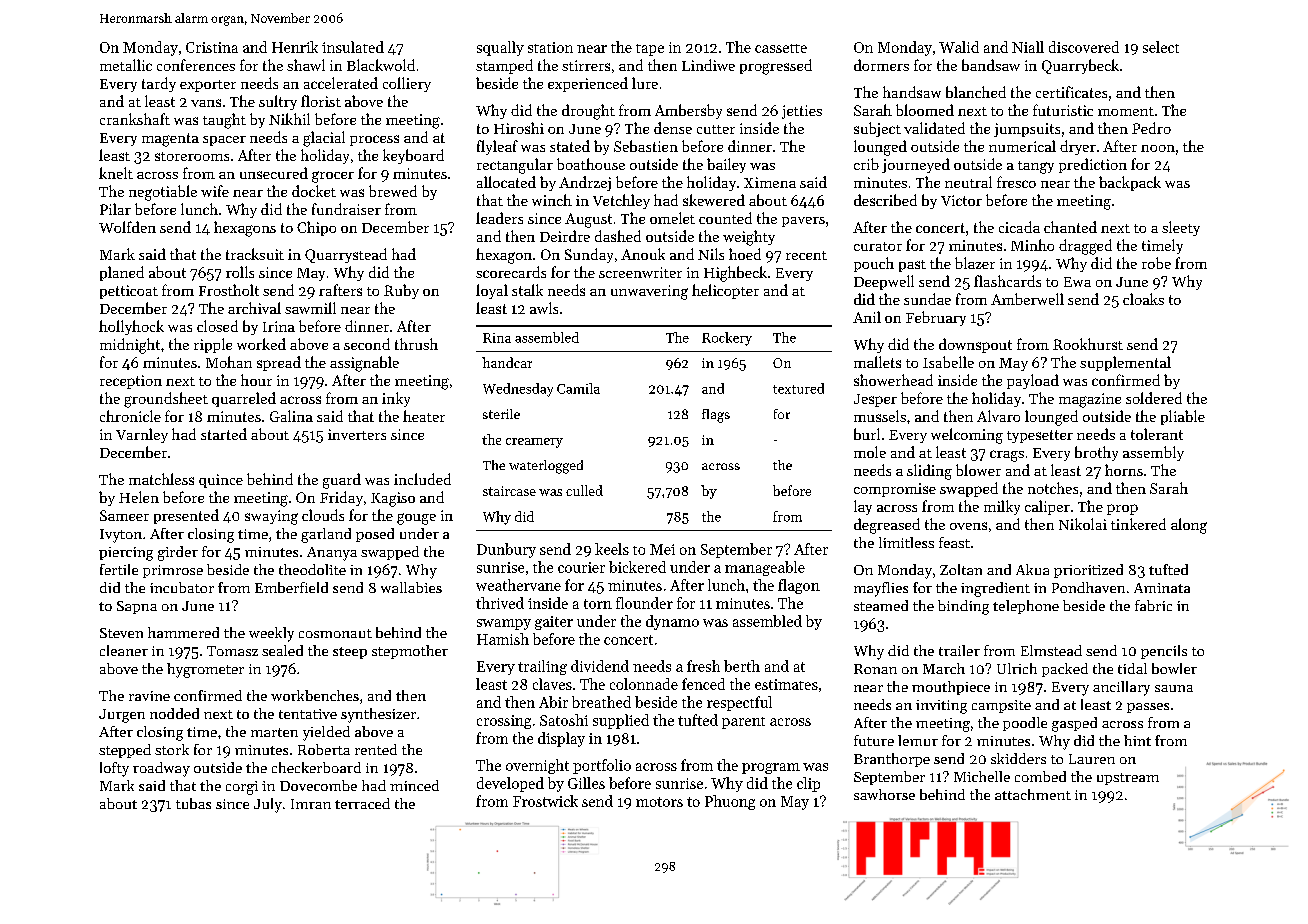  I want to click on cosmonaut, so click(335, 633).
